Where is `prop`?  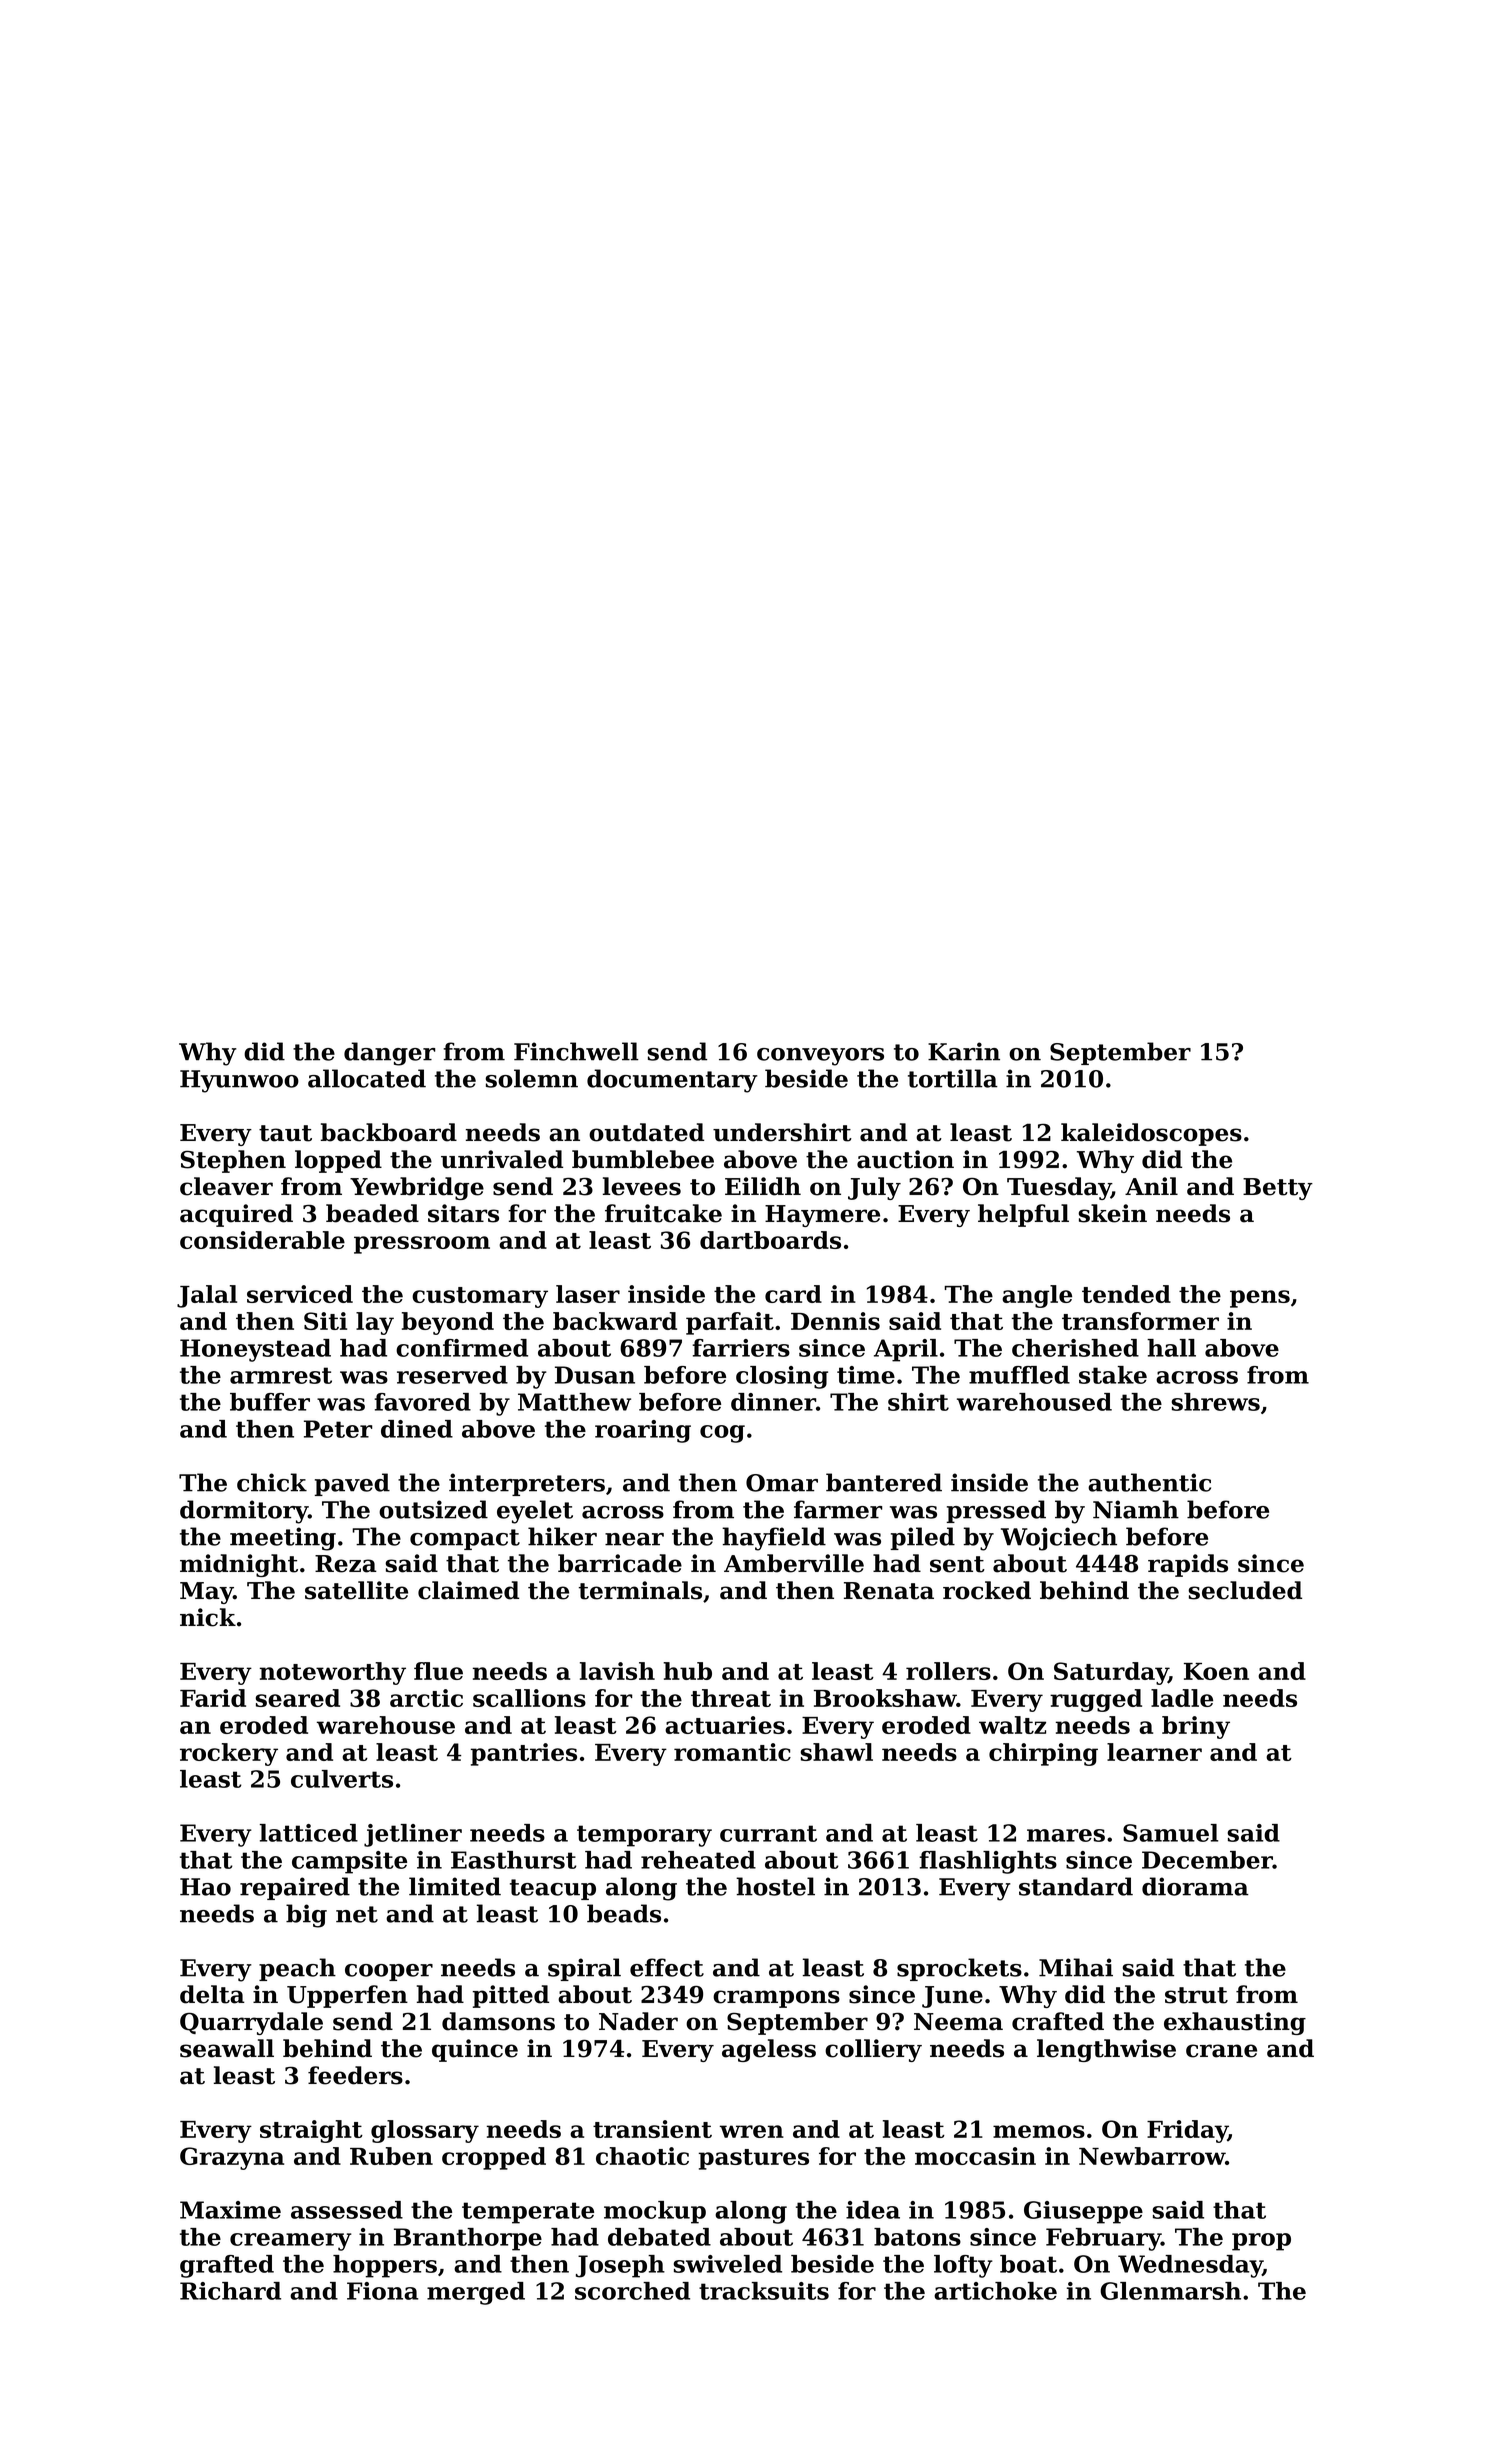 prop is located at coordinates (1261, 2242).
